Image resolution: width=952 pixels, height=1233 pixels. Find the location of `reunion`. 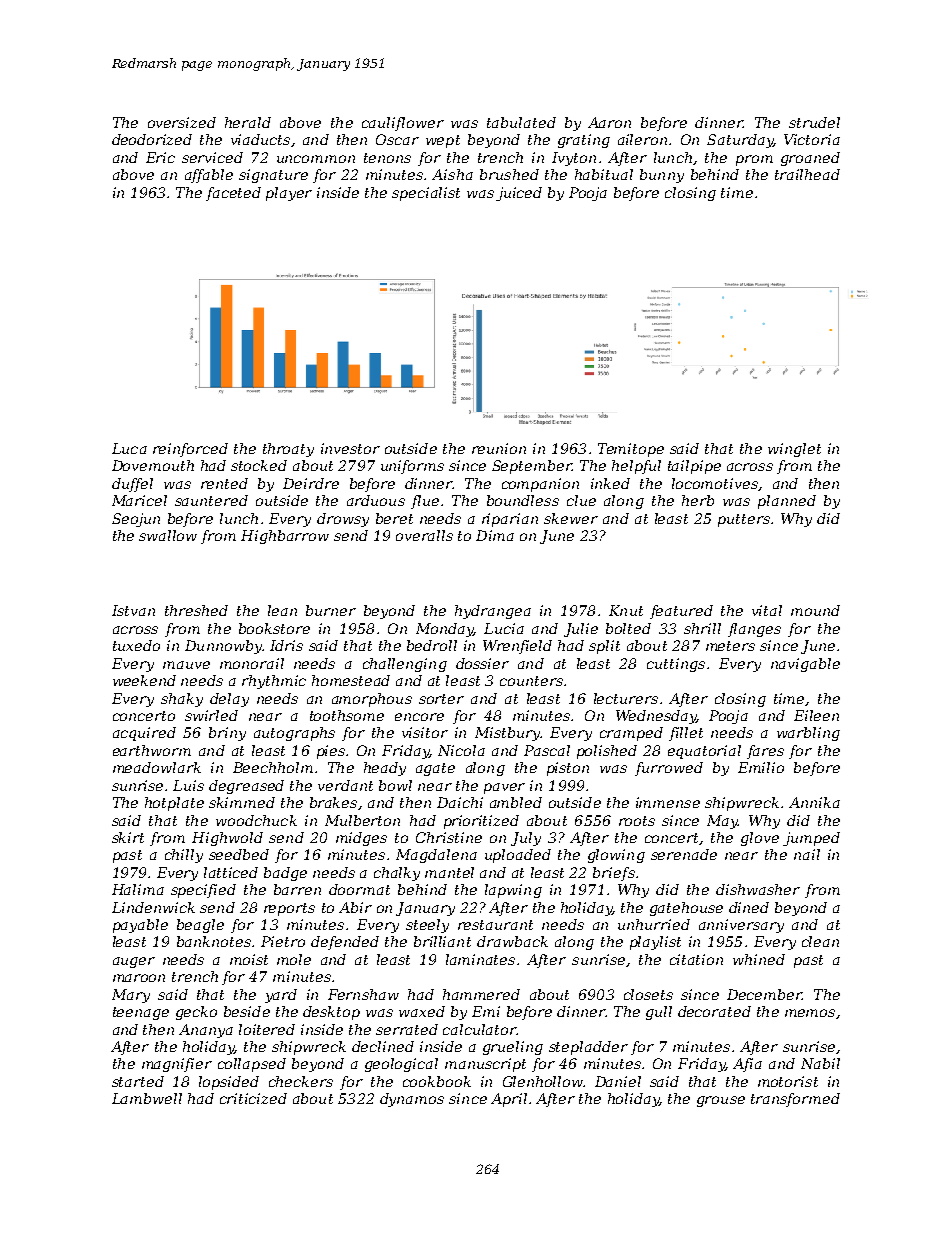

reunion is located at coordinates (499, 448).
